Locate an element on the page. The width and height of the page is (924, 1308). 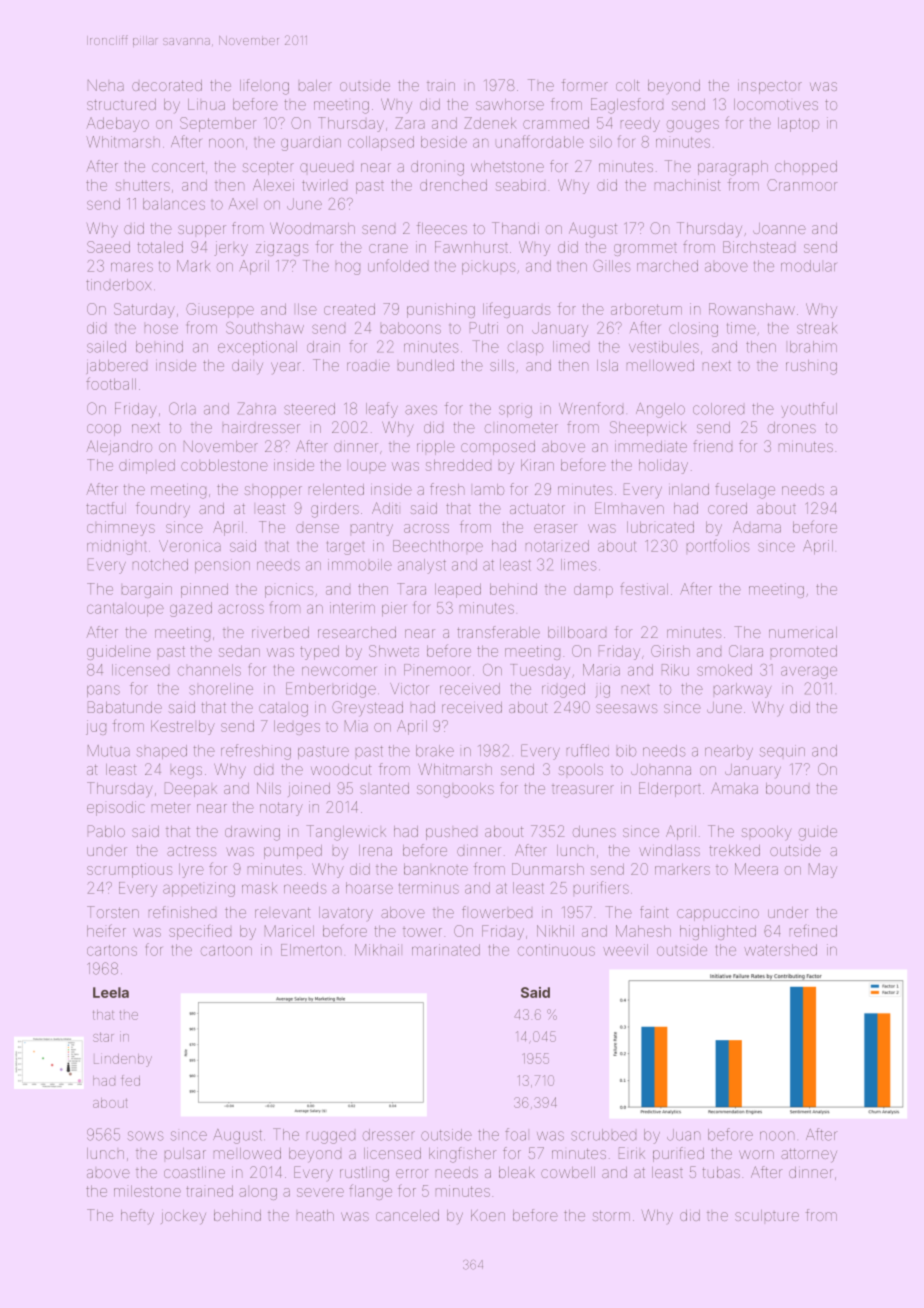
sequin is located at coordinates (782, 751).
